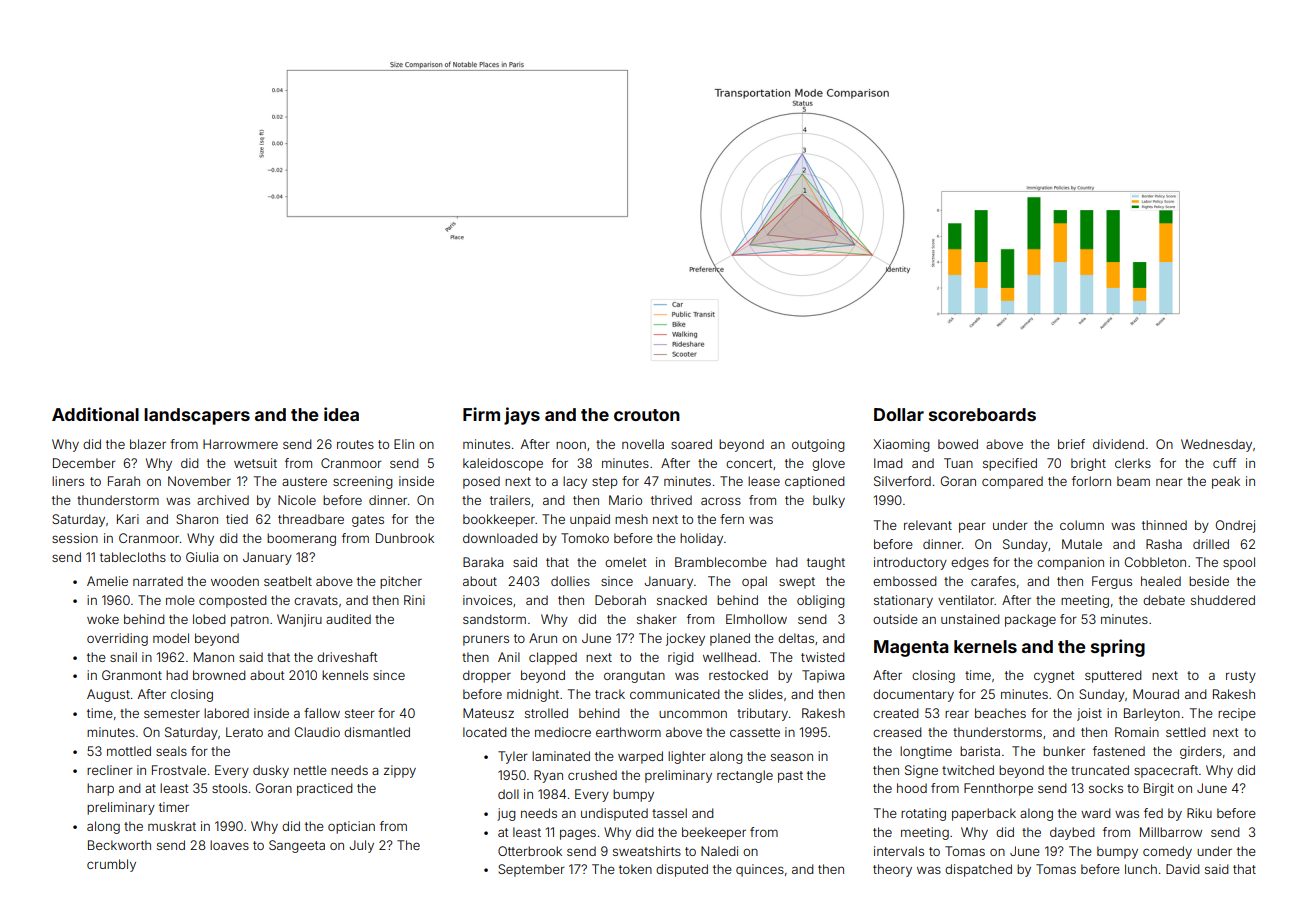 The width and height of the screenshot is (1308, 924). Describe the element at coordinates (958, 444) in the screenshot. I see `bowed` at that location.
